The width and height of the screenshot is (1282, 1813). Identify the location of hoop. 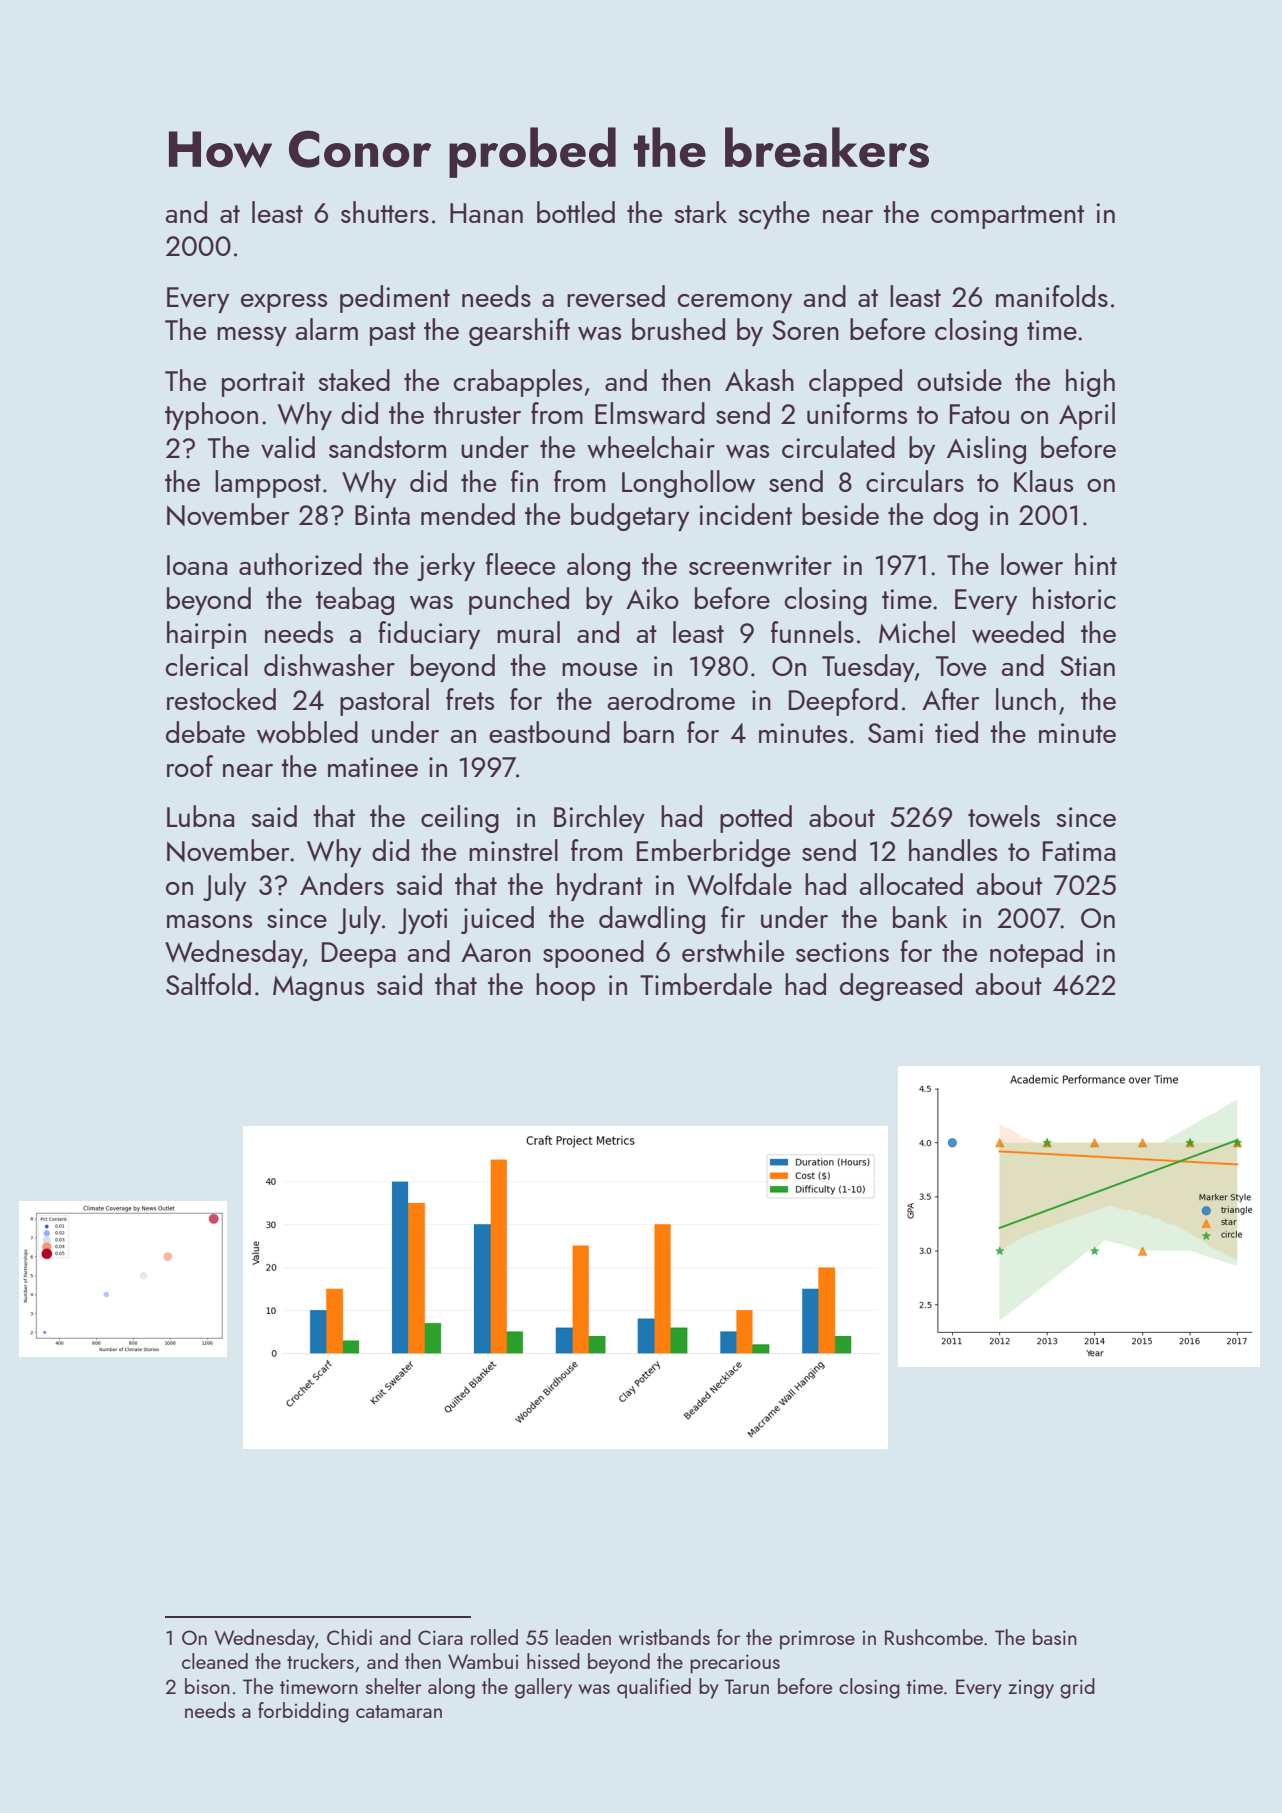
(565, 987).
